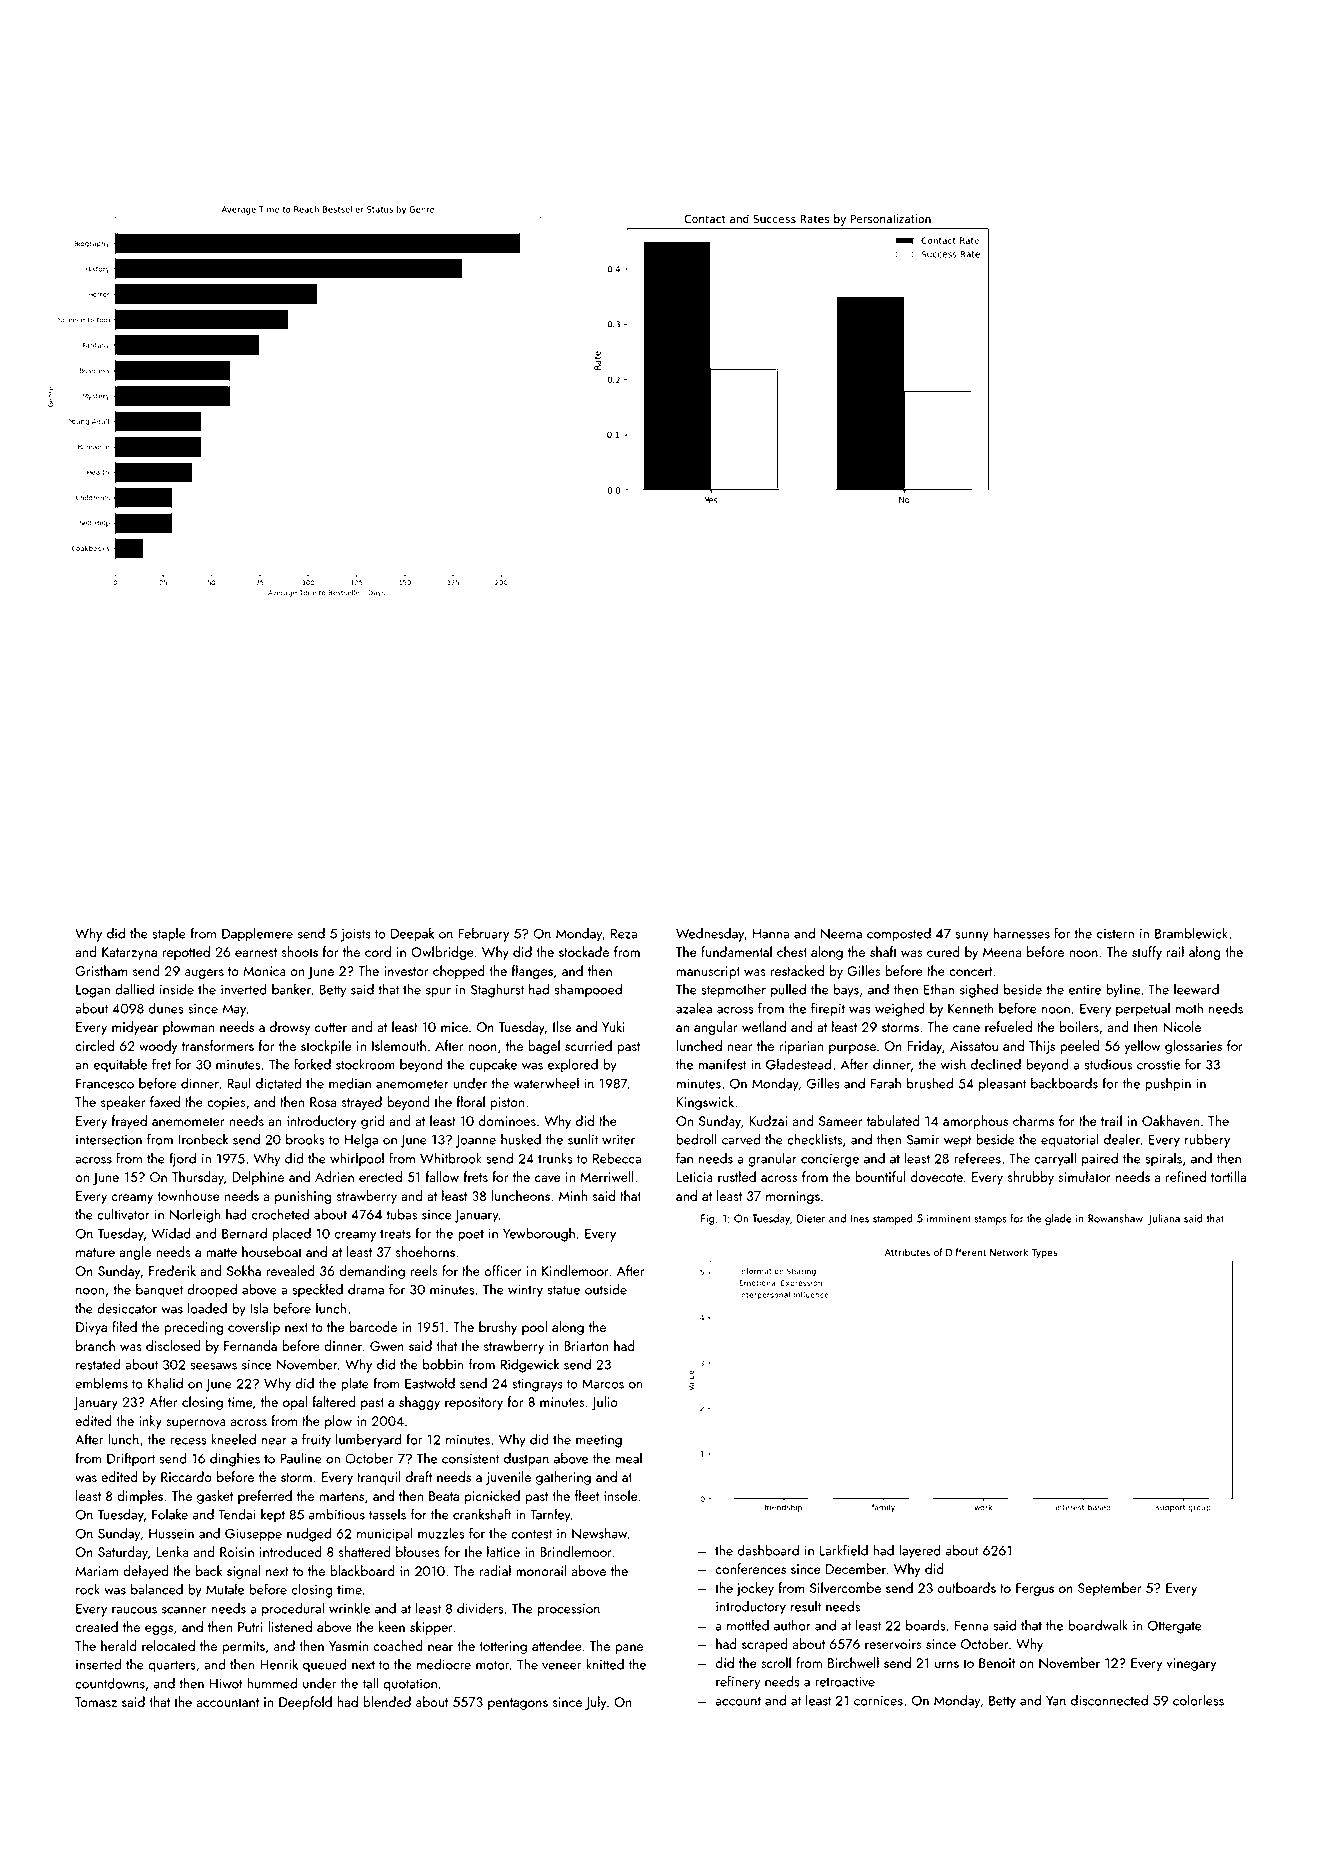  I want to click on harnesses, so click(1022, 933).
